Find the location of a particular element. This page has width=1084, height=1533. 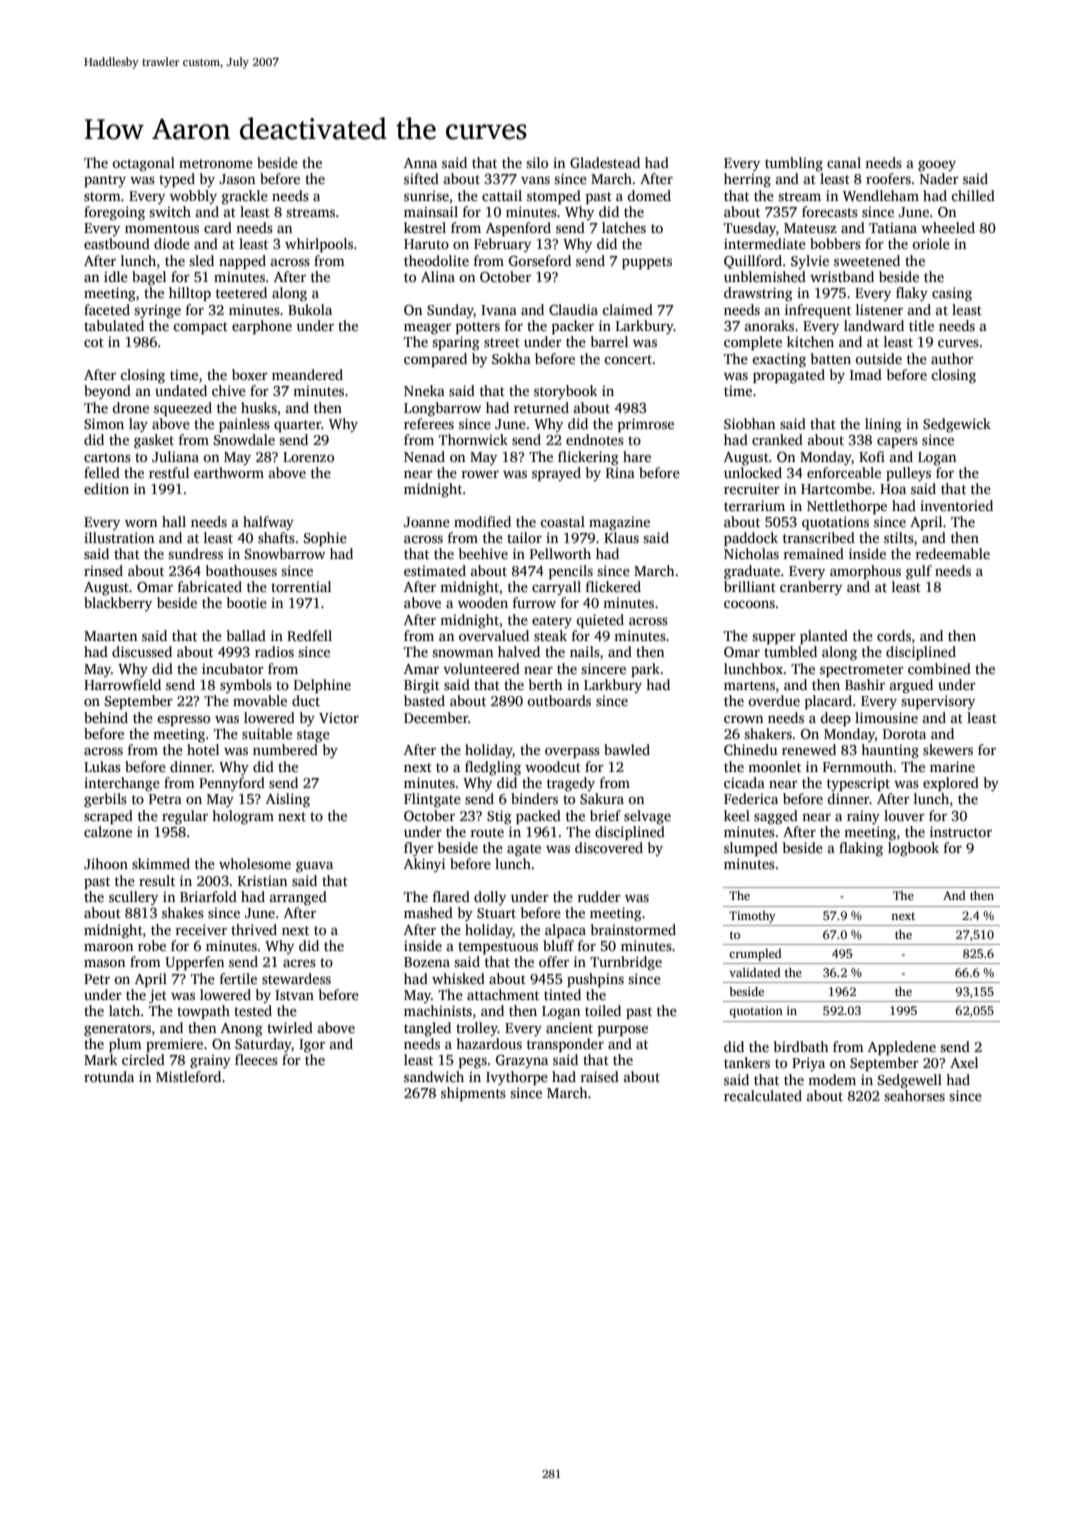

generators is located at coordinates (117, 1030).
